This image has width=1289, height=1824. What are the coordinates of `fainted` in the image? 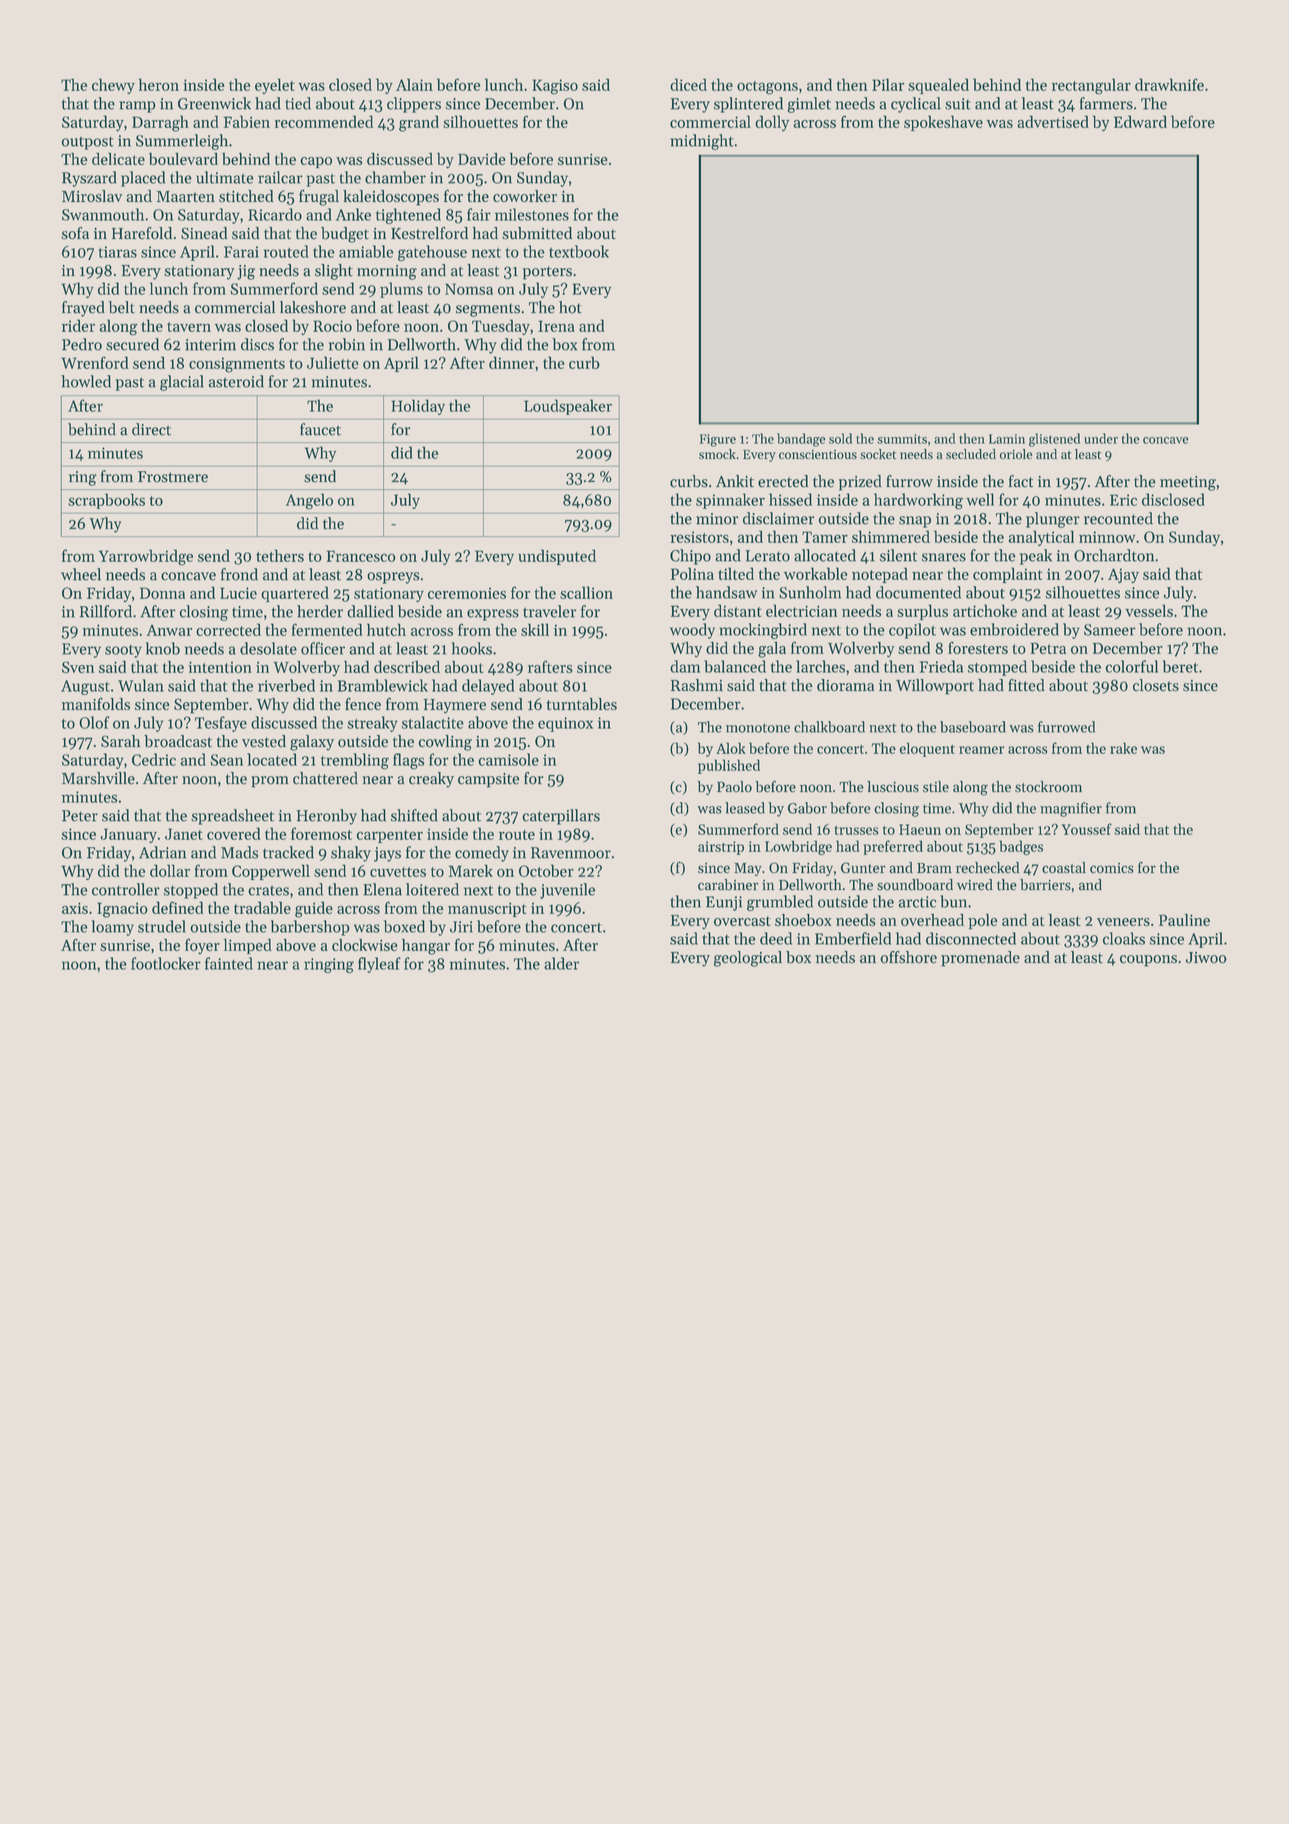 It's located at (229, 963).
